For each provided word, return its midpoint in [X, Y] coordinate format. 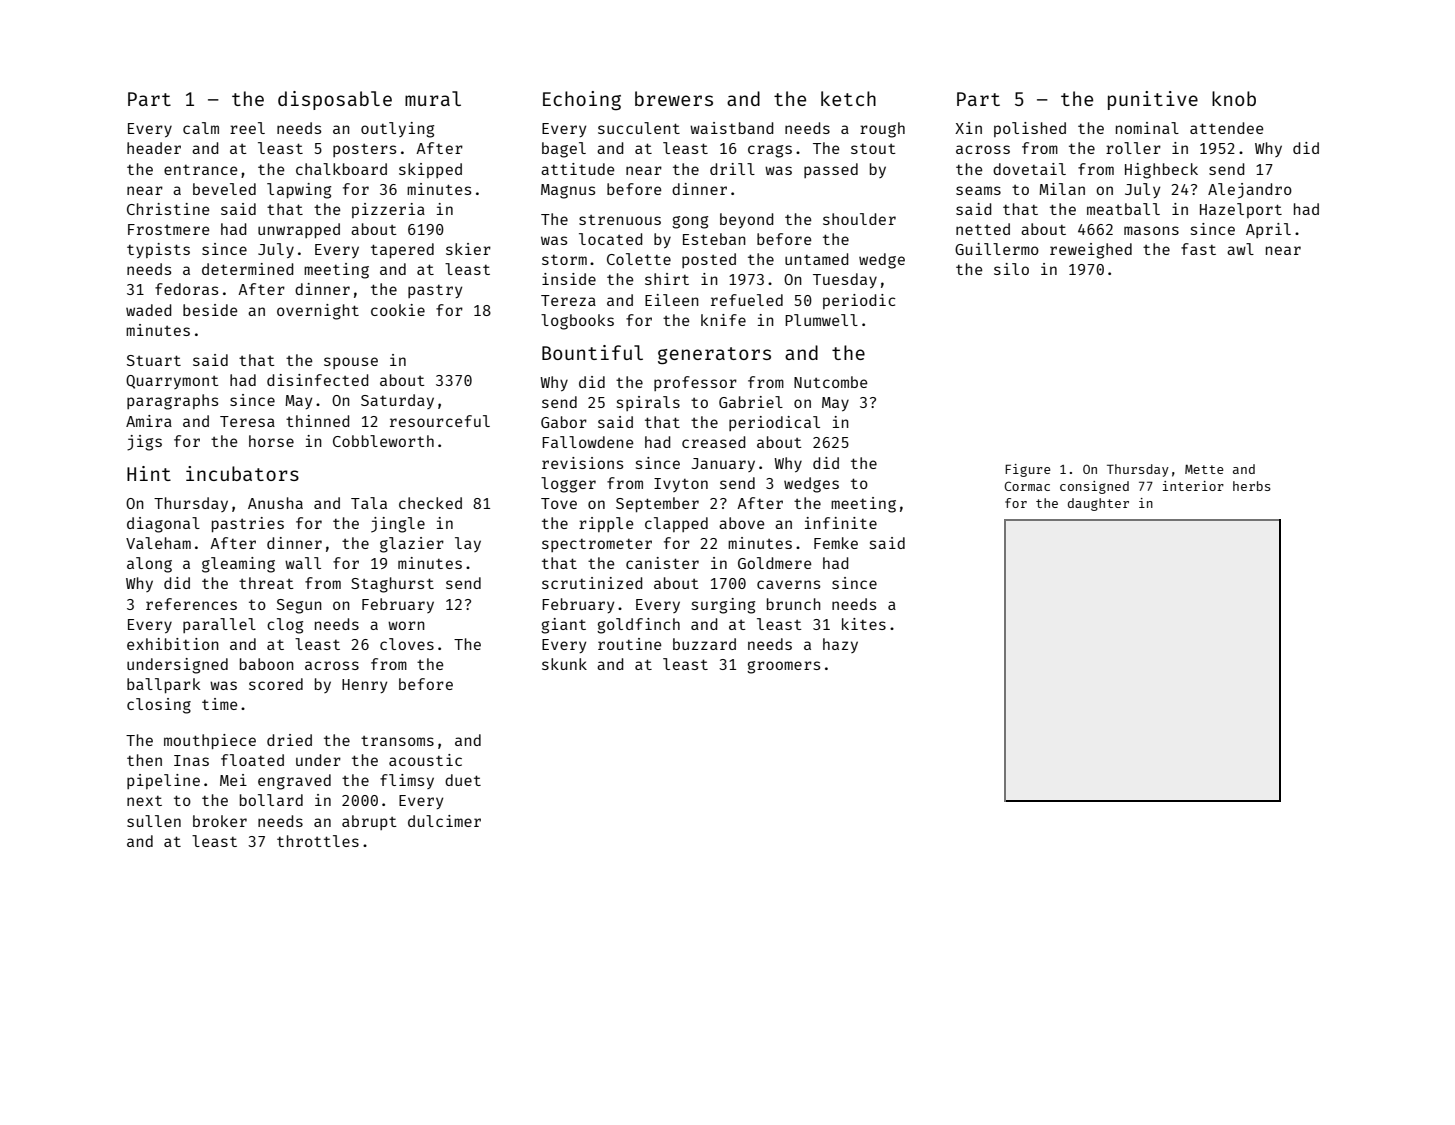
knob [1234, 98]
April [1268, 230]
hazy [840, 645]
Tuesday [845, 280]
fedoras [186, 289]
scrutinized [592, 583]
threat [266, 583]
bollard [271, 800]
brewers [674, 98]
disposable [335, 100]
